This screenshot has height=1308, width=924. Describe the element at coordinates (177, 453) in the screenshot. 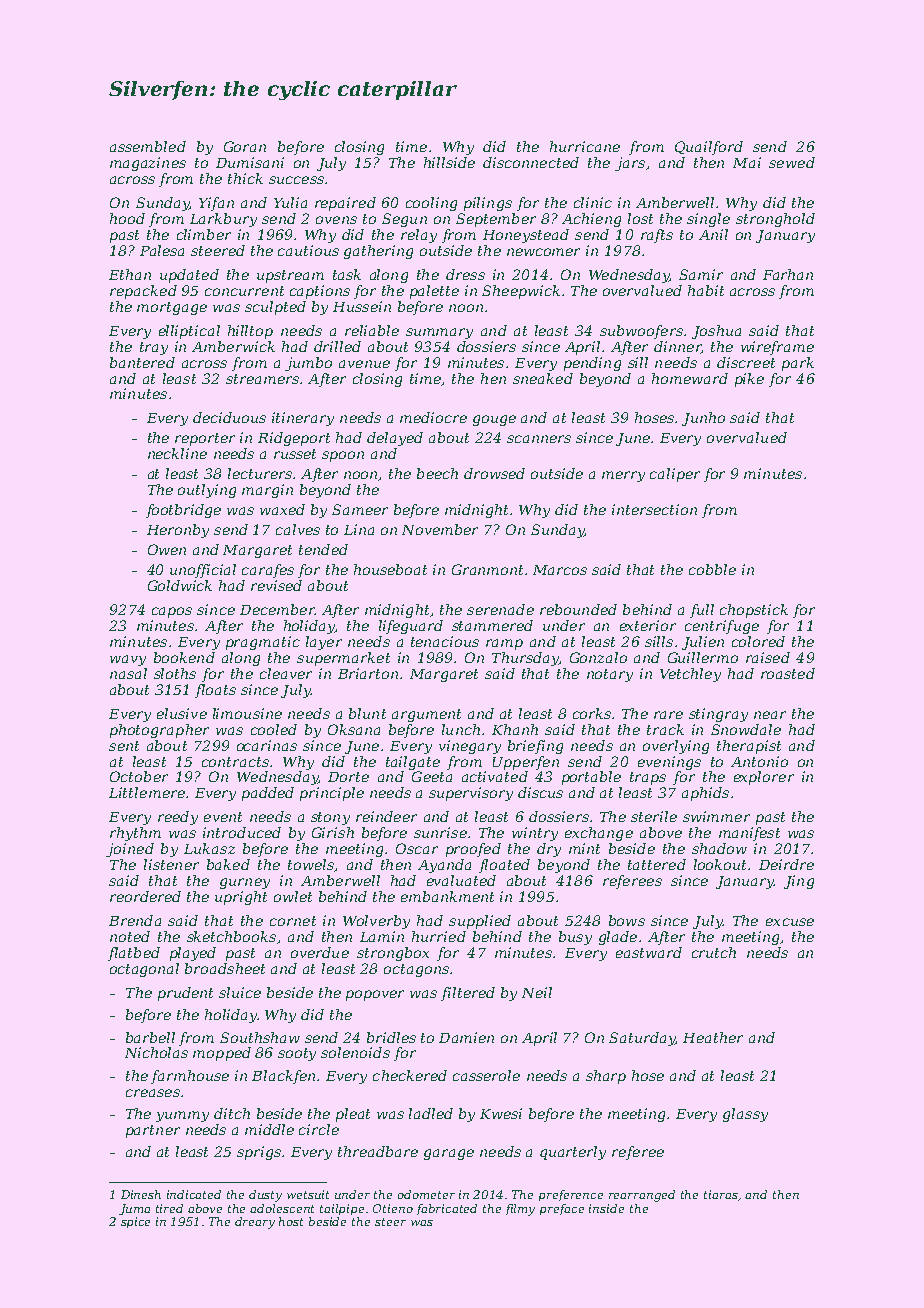

I see `neckline` at that location.
